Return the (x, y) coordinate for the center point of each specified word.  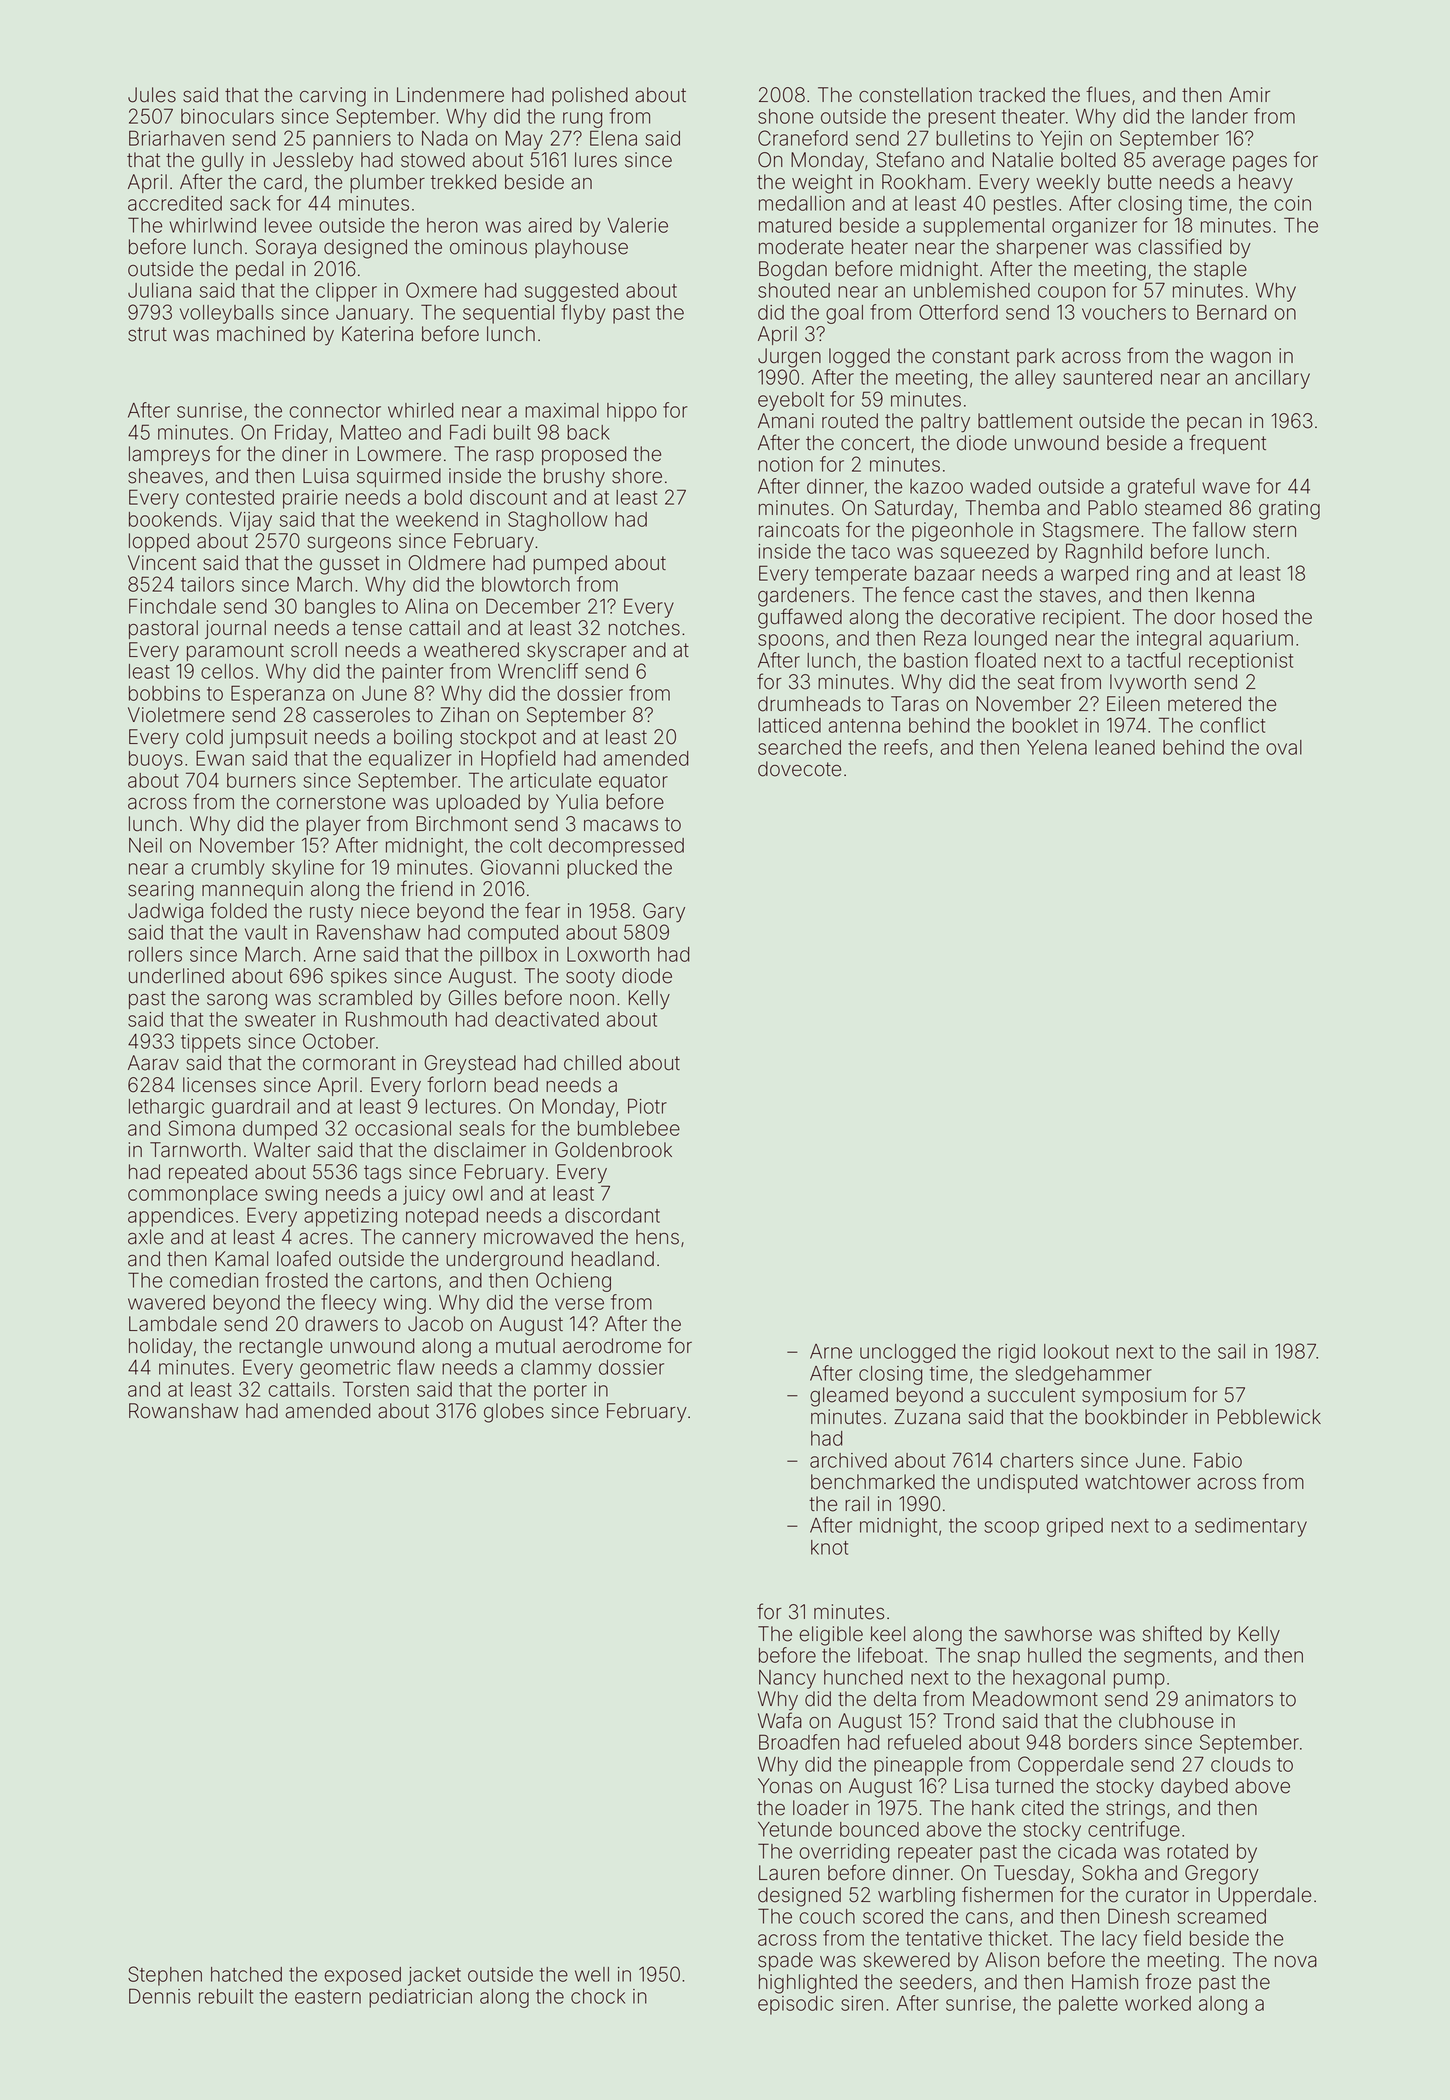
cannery (439, 1241)
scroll (314, 650)
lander (1220, 116)
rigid (1016, 1353)
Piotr (647, 1106)
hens (657, 1237)
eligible (831, 1636)
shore (637, 476)
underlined (176, 976)
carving (333, 97)
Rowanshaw (183, 1411)
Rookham (923, 182)
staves (1068, 595)
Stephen (165, 1976)
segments (1168, 1658)
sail (1231, 1351)
